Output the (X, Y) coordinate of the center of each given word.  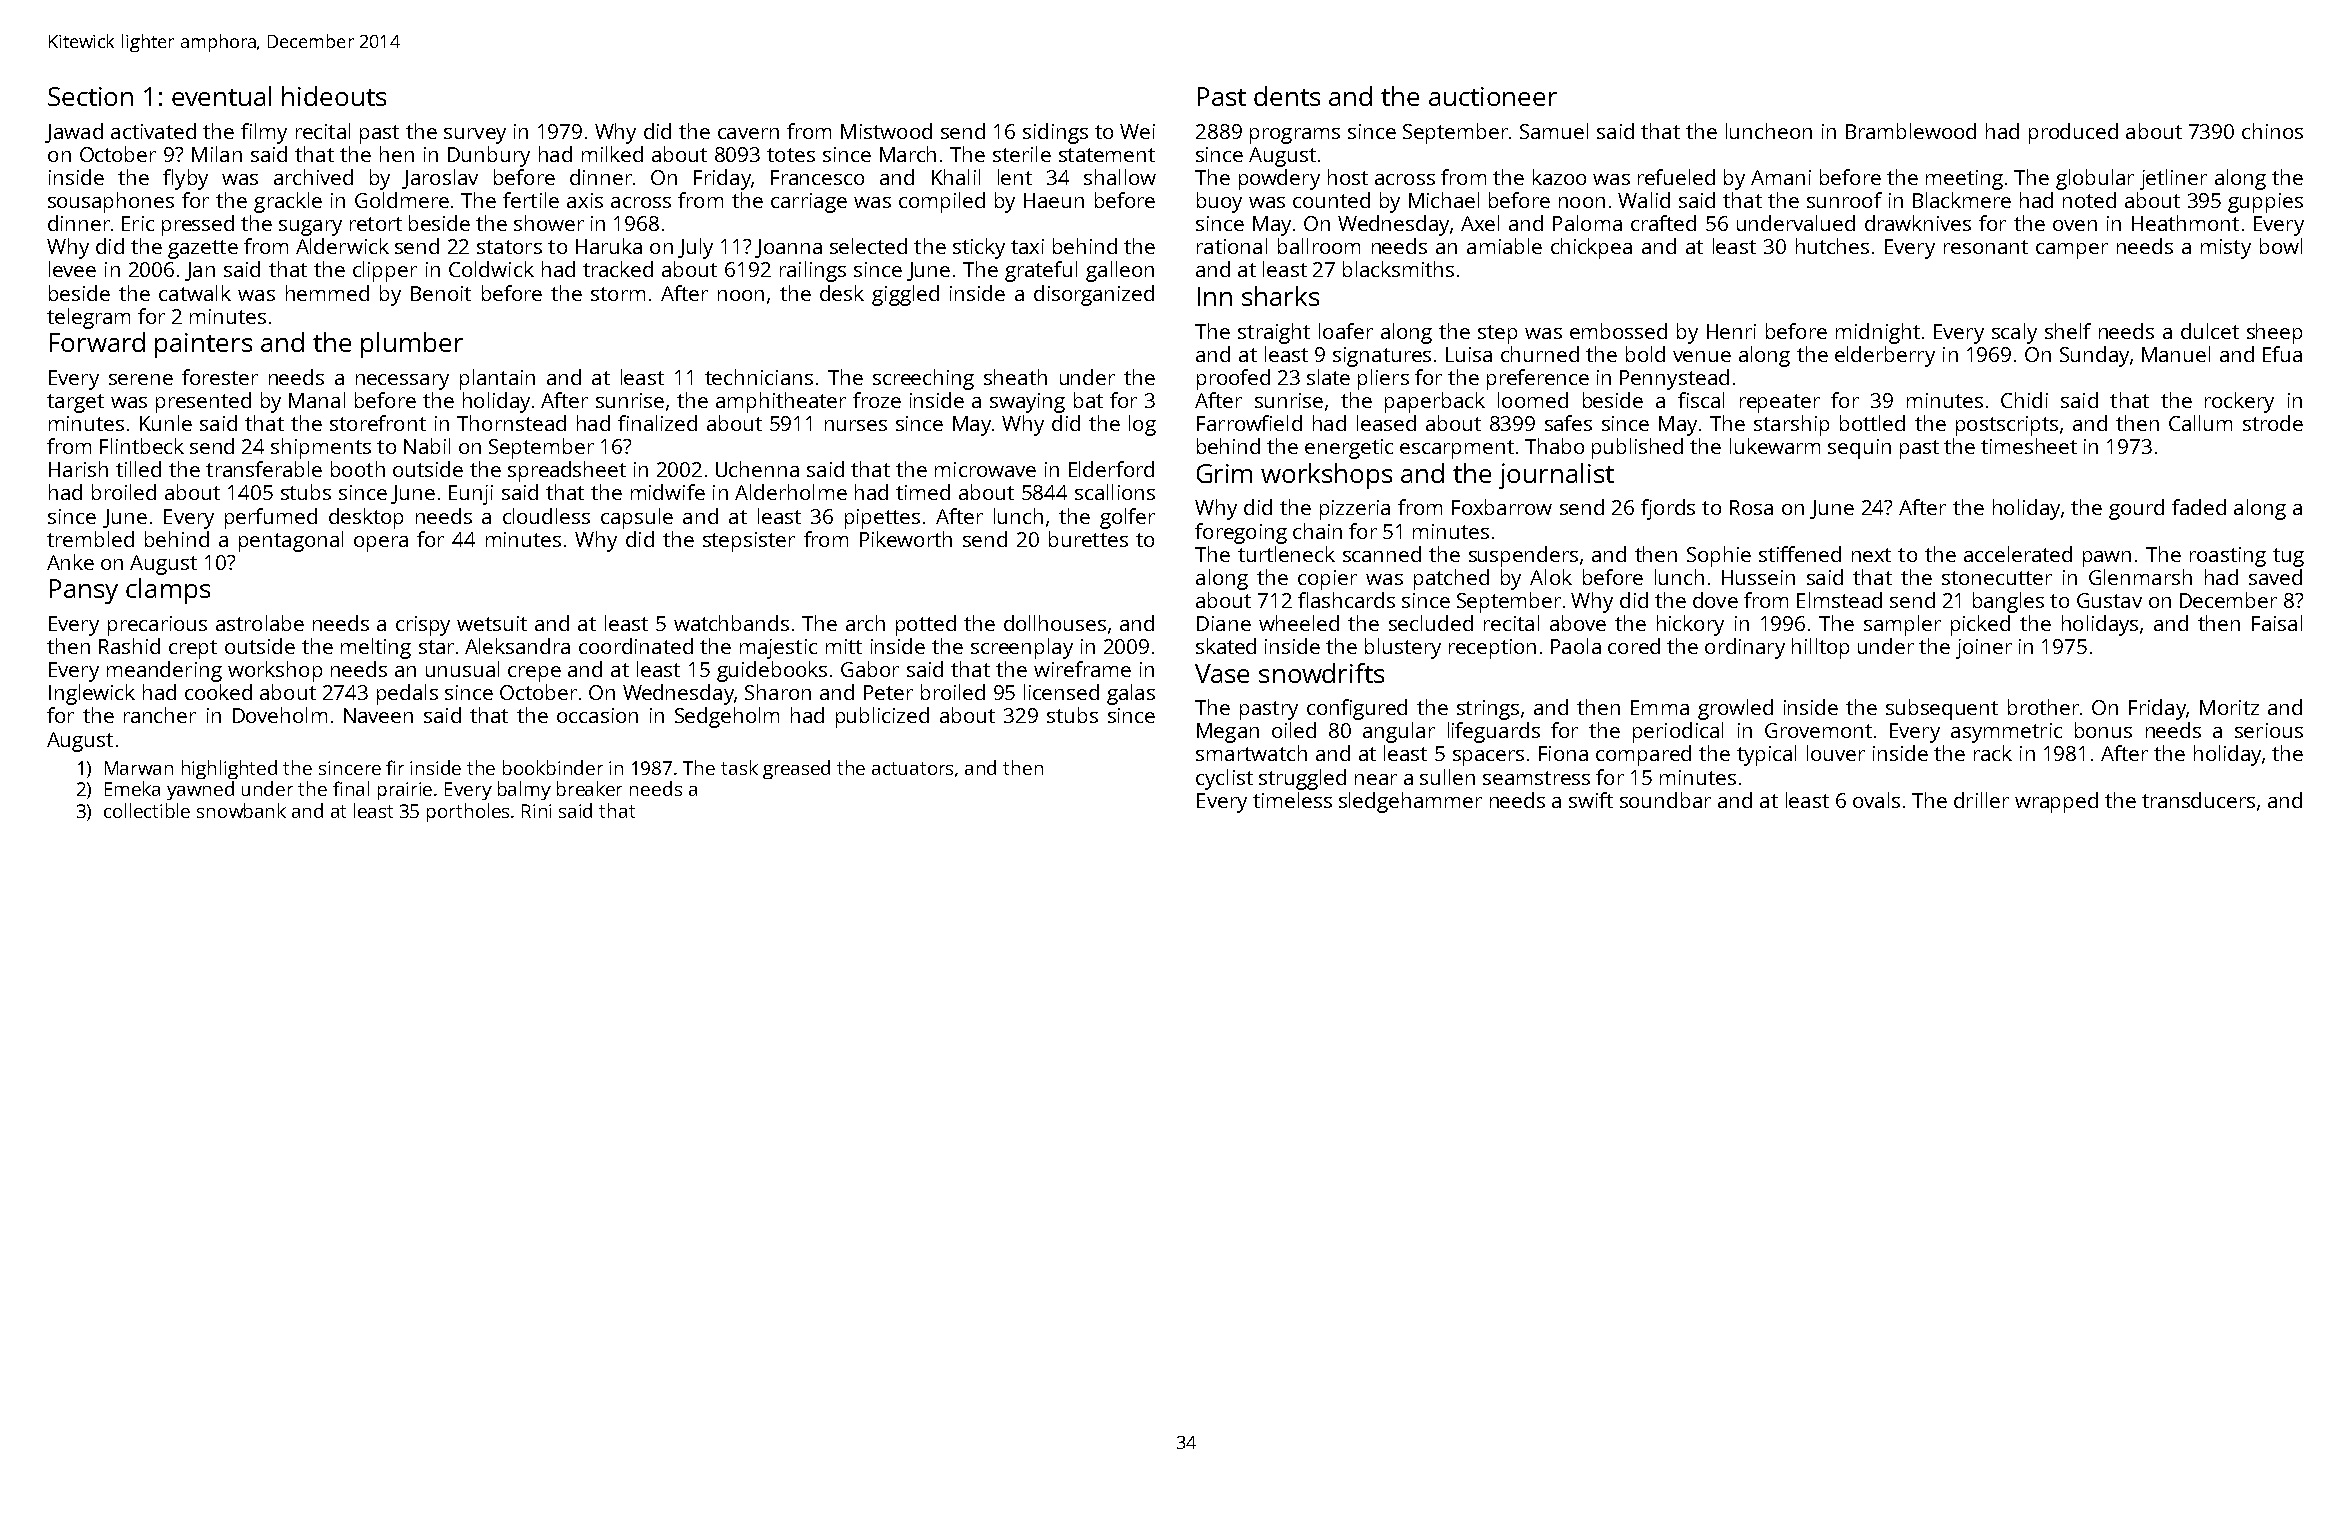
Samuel (1554, 131)
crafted (1663, 223)
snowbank (241, 810)
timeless (1292, 800)
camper (2072, 251)
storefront (378, 423)
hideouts (334, 96)
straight (1274, 333)
